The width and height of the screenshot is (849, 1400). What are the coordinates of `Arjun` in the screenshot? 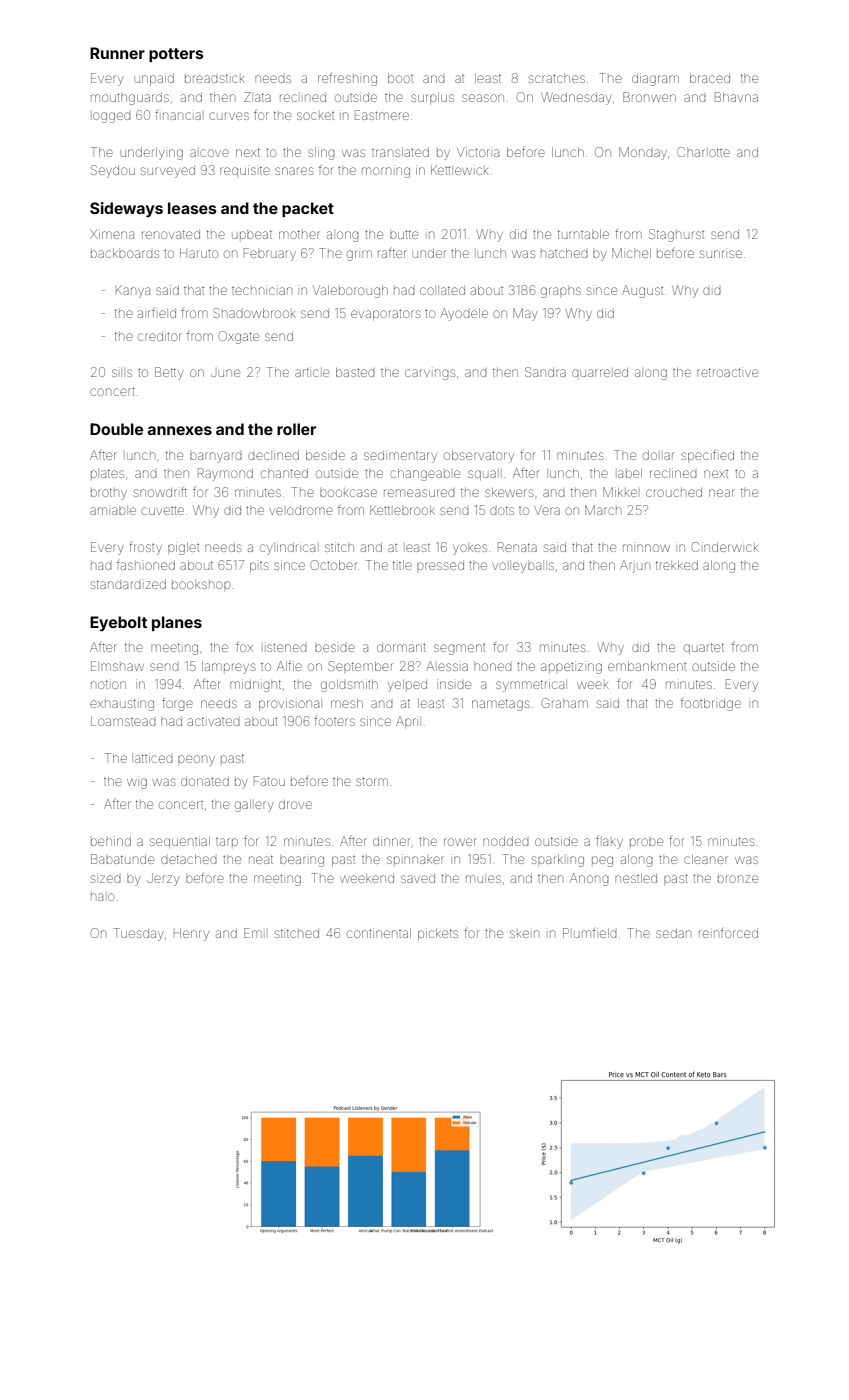 It's located at (635, 566).
